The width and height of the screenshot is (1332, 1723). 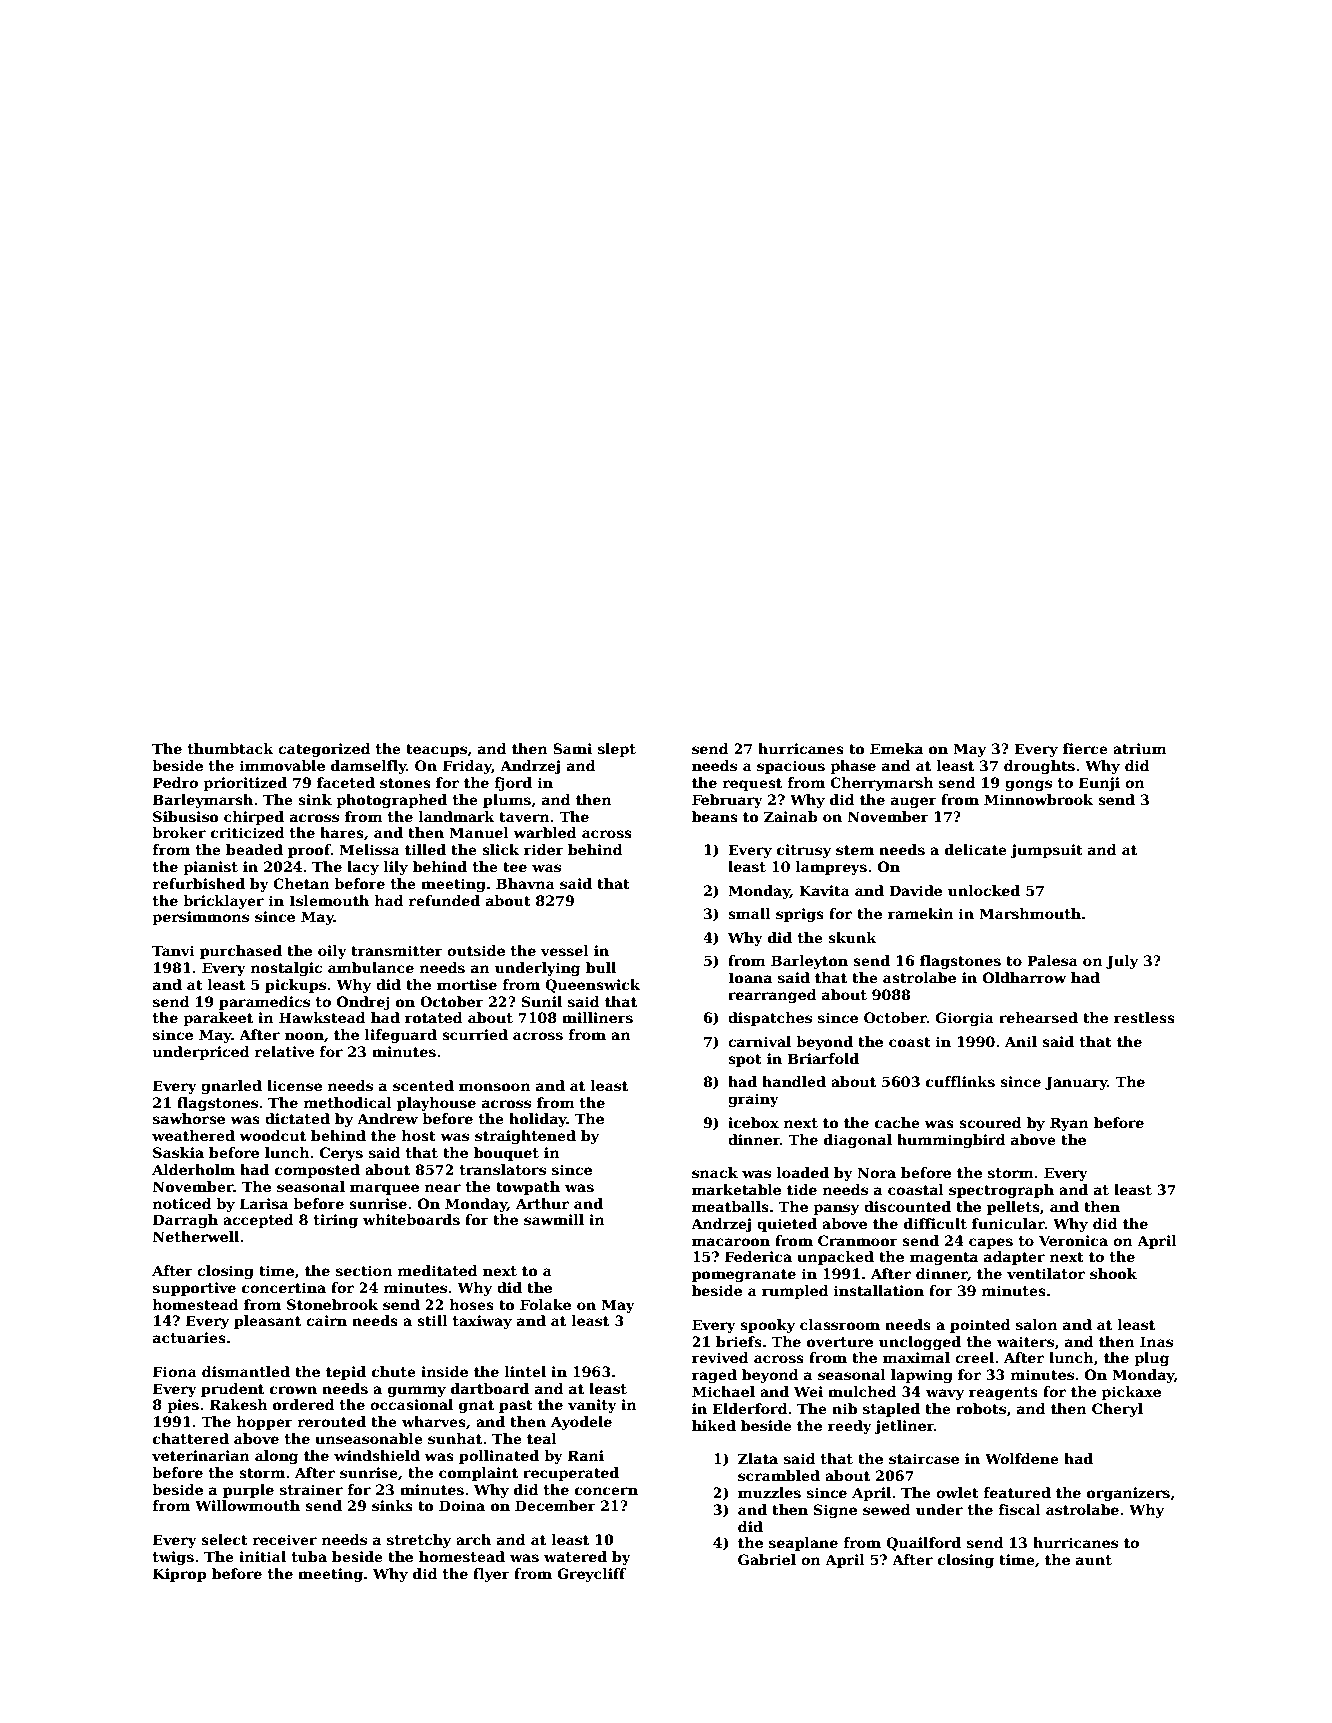 I want to click on gnarled, so click(x=231, y=1087).
